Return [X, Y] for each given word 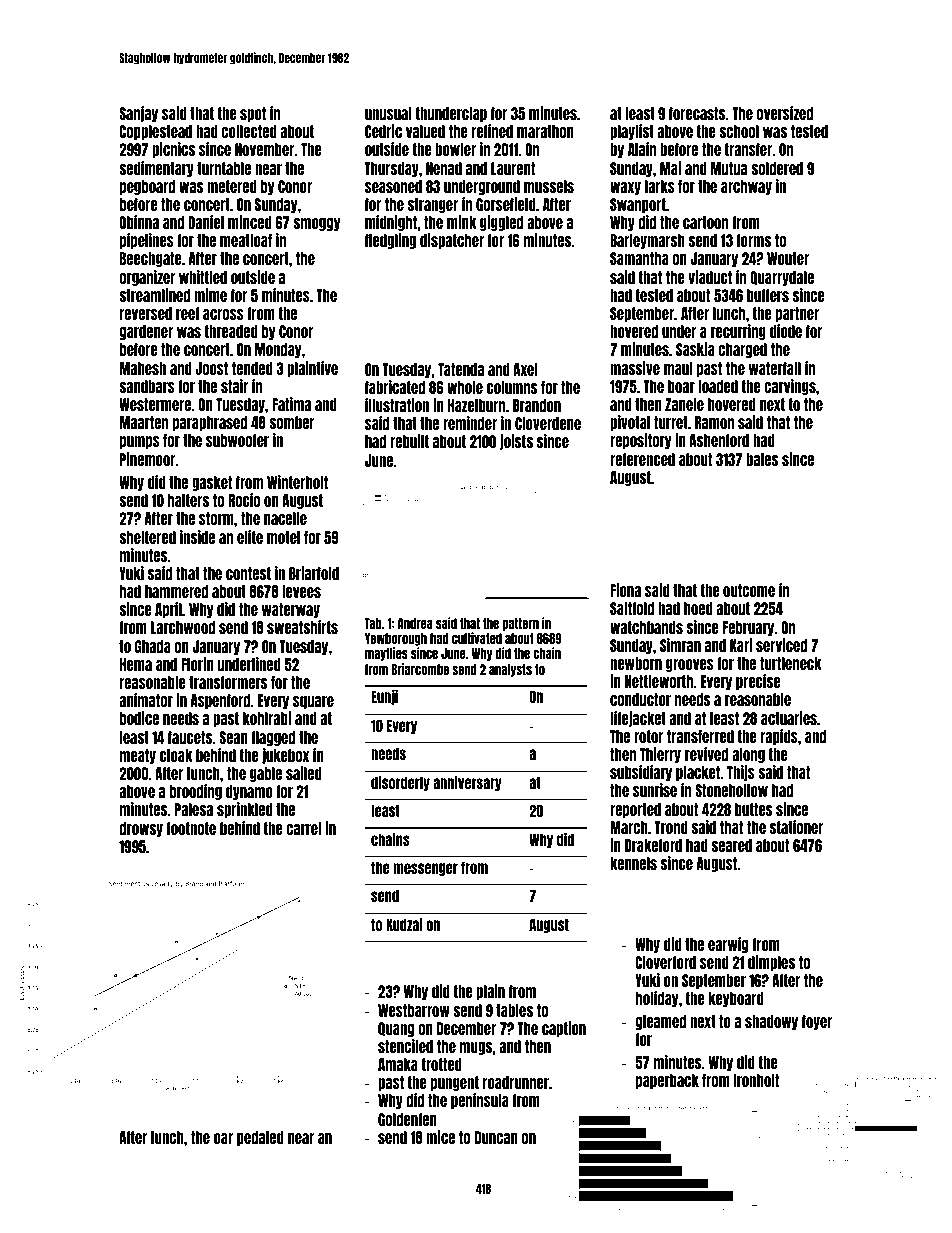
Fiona [625, 590]
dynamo [249, 792]
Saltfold [632, 608]
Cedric [383, 131]
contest [248, 573]
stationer [797, 827]
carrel [303, 828]
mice [440, 1137]
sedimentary [156, 169]
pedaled [260, 1138]
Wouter [788, 258]
